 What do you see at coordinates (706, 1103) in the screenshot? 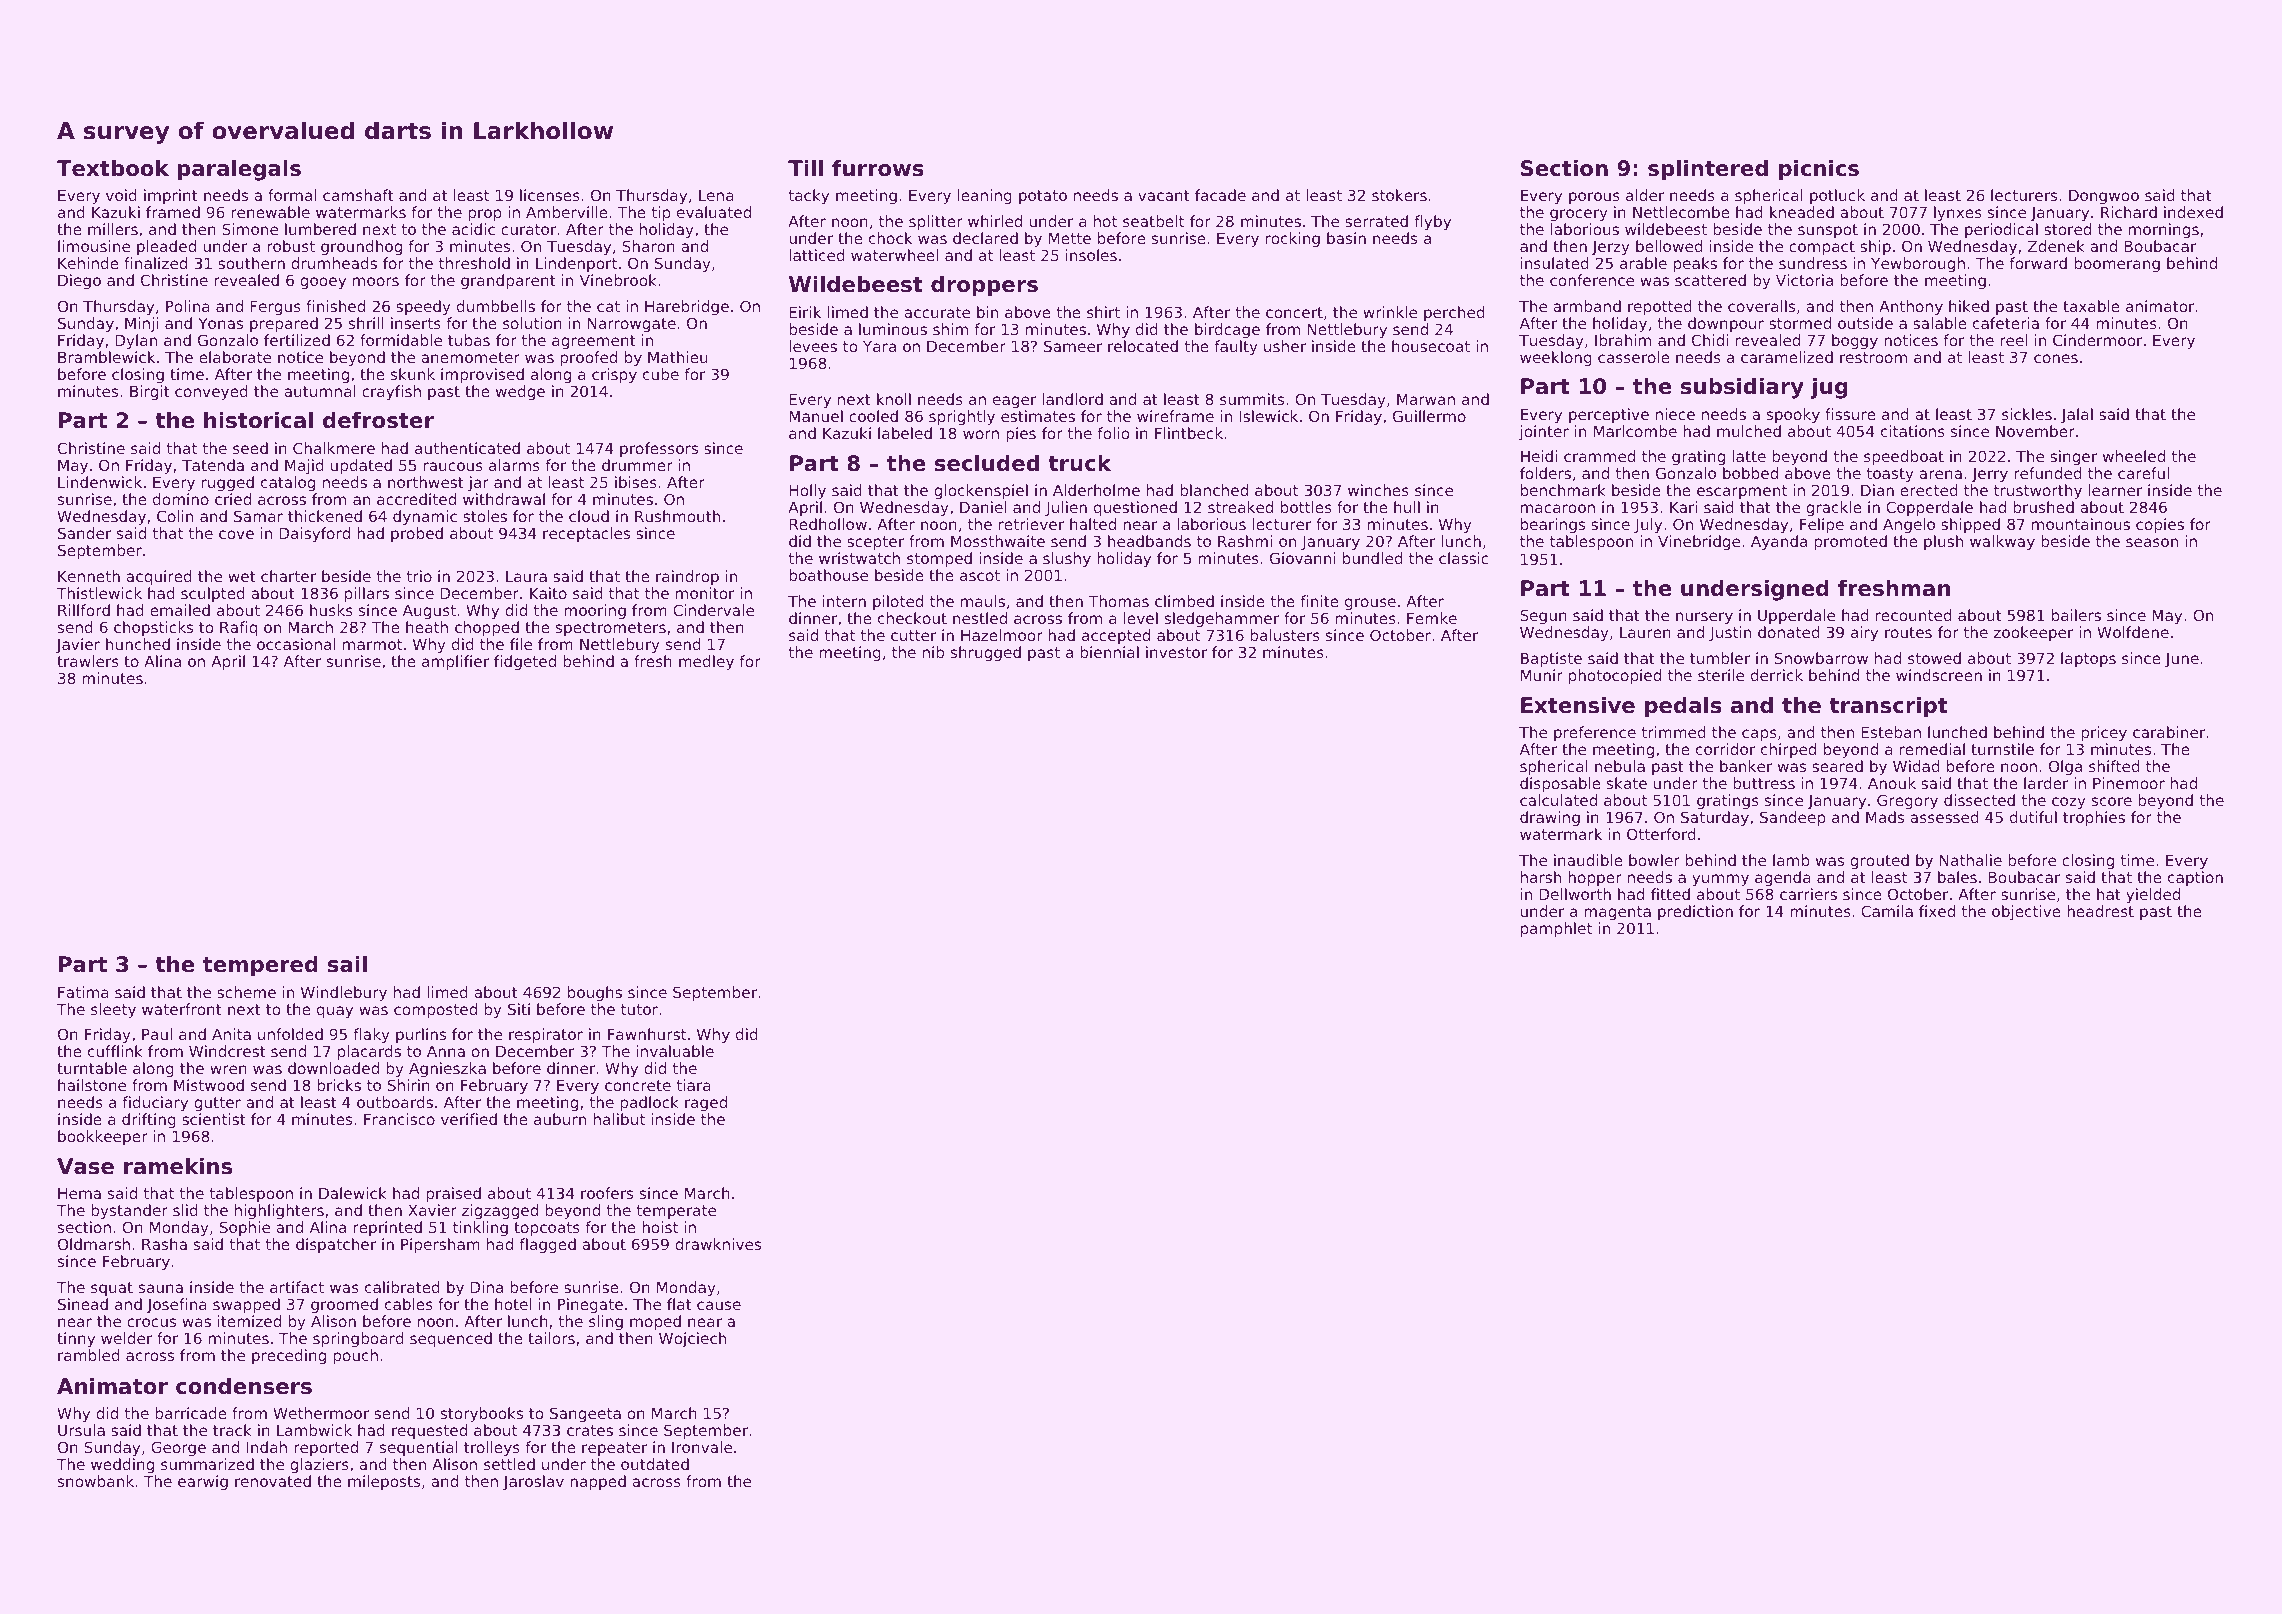
I see `raged` at bounding box center [706, 1103].
